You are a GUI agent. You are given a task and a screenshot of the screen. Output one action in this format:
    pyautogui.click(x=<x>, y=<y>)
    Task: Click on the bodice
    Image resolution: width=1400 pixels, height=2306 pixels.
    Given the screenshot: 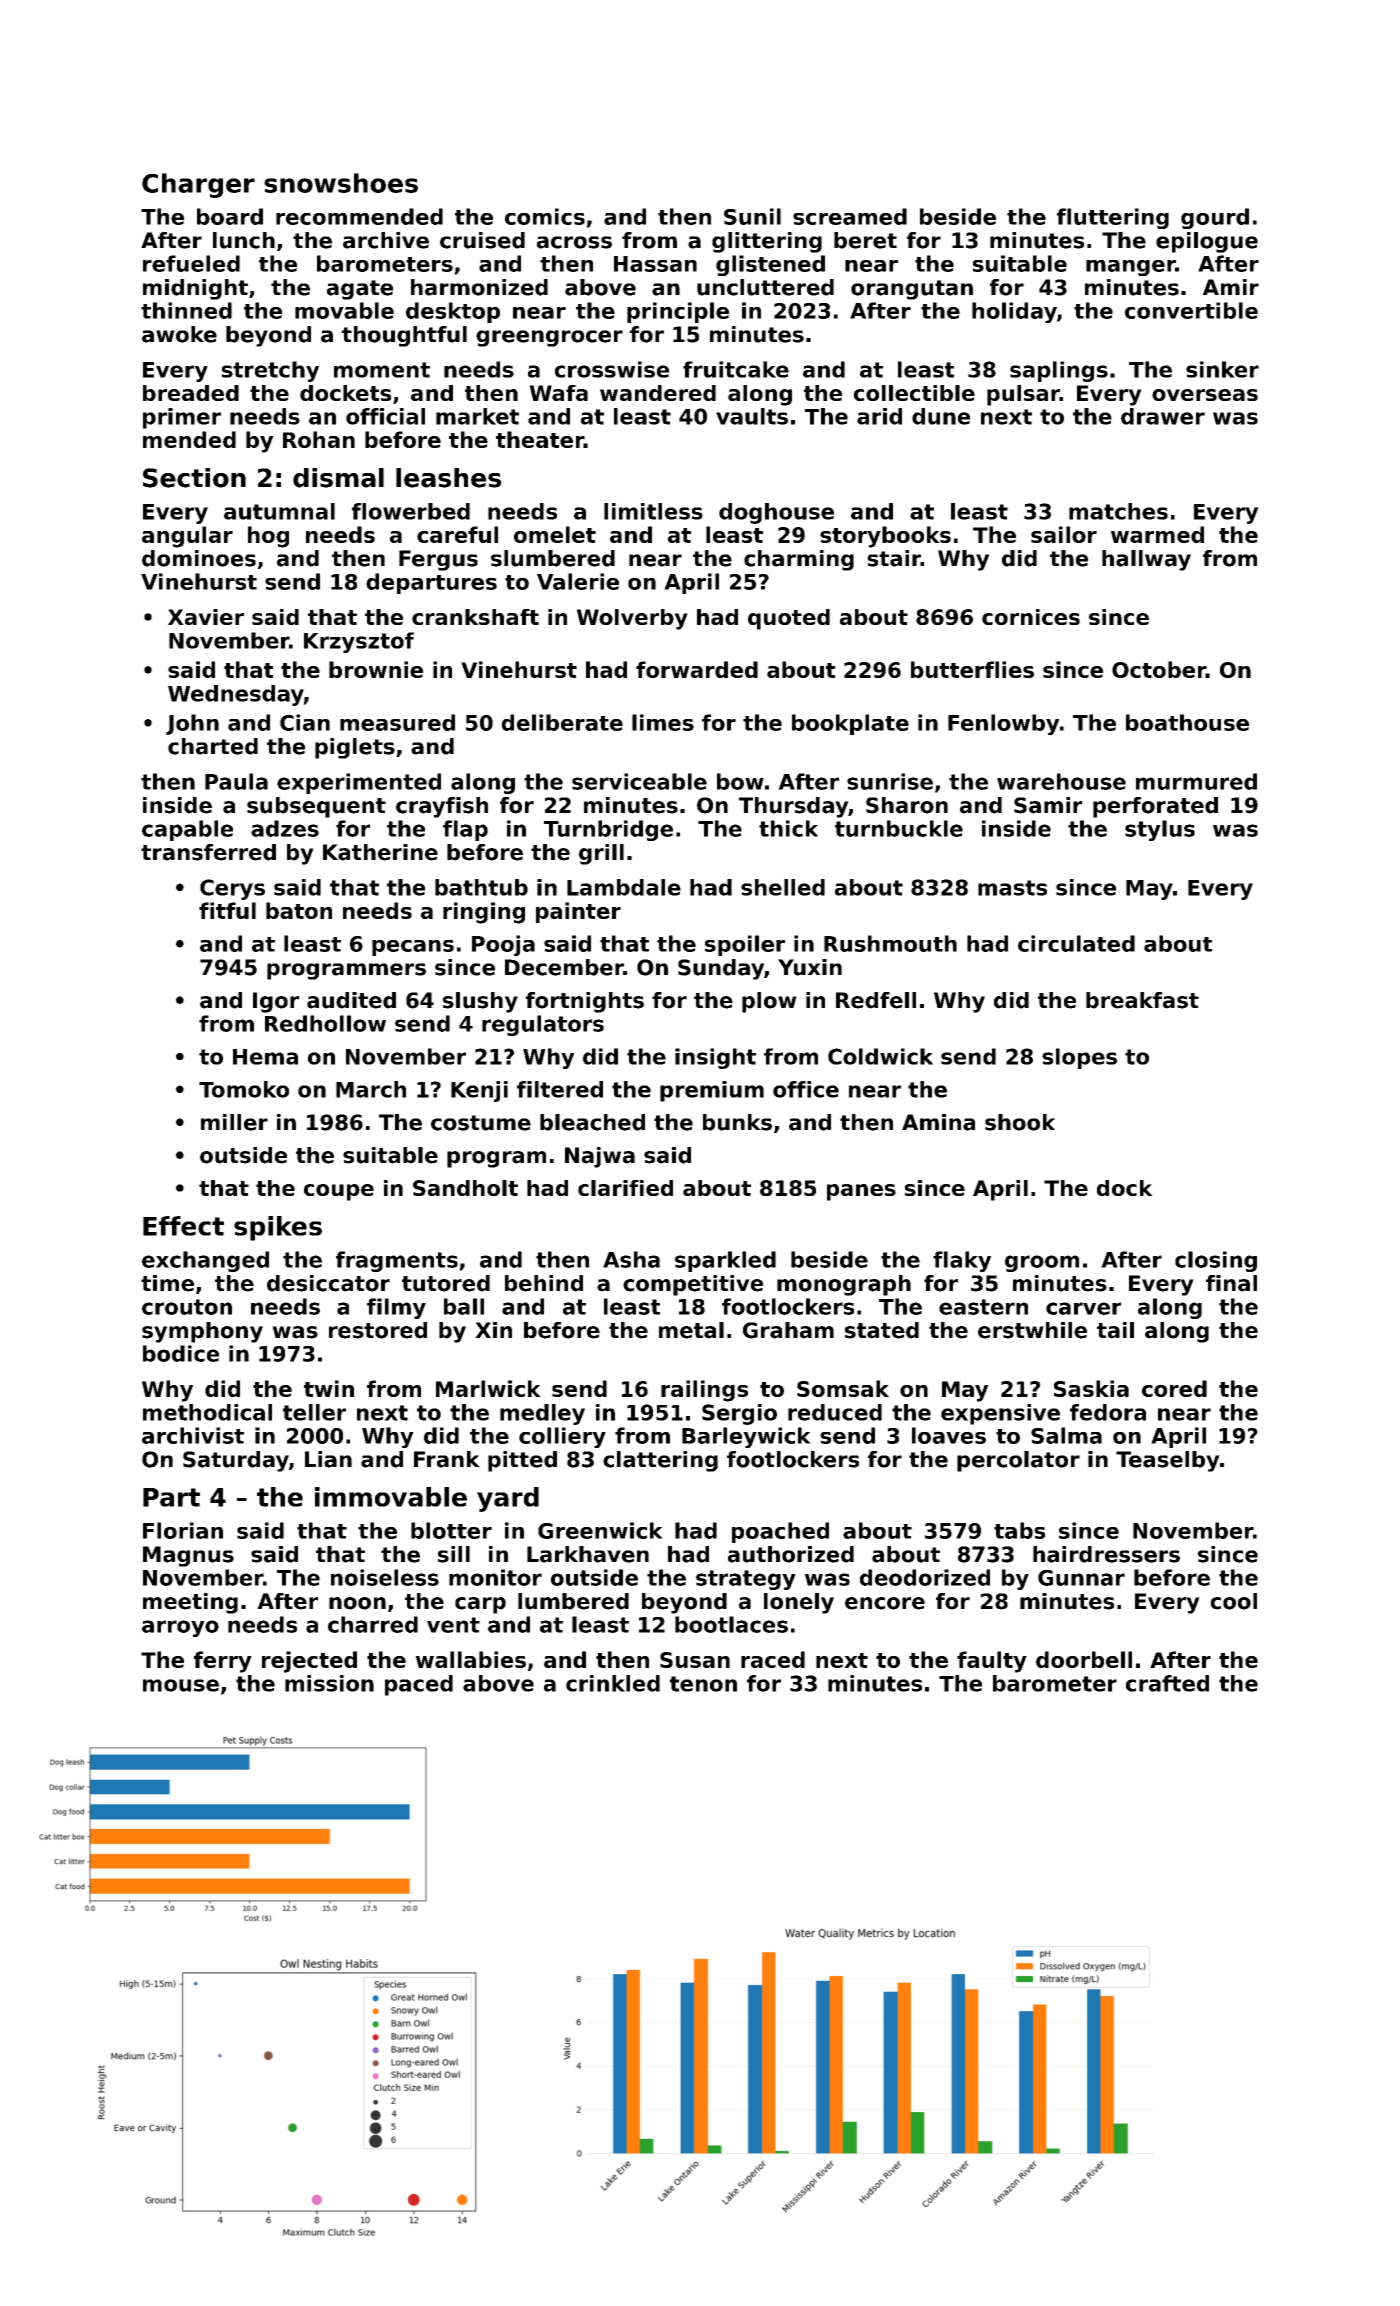 What is the action you would take?
    pyautogui.click(x=181, y=1353)
